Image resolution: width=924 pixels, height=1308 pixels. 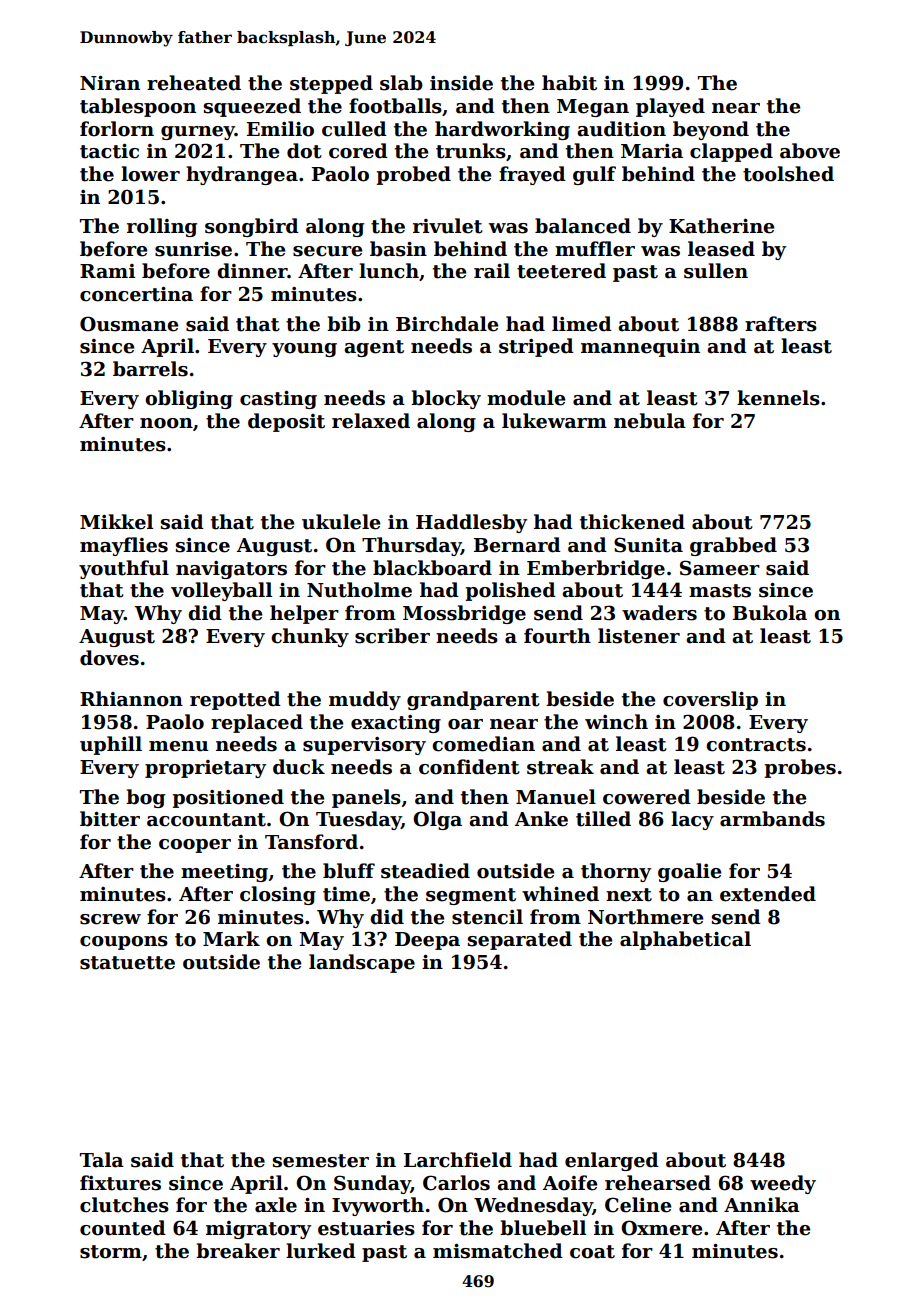 What do you see at coordinates (358, 820) in the image?
I see `Tuesday` at bounding box center [358, 820].
